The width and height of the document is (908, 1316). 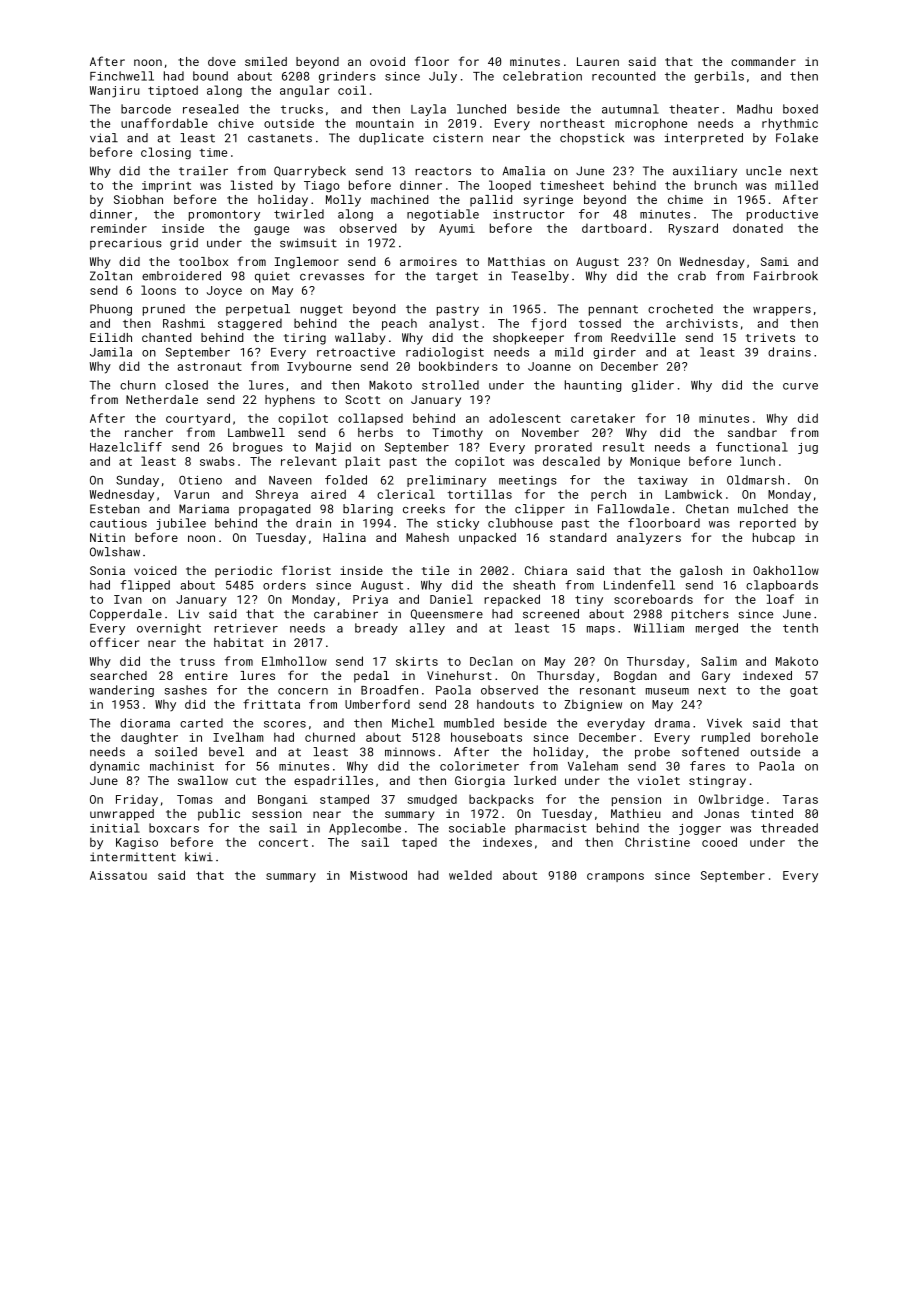 I want to click on Michel, so click(x=413, y=723).
